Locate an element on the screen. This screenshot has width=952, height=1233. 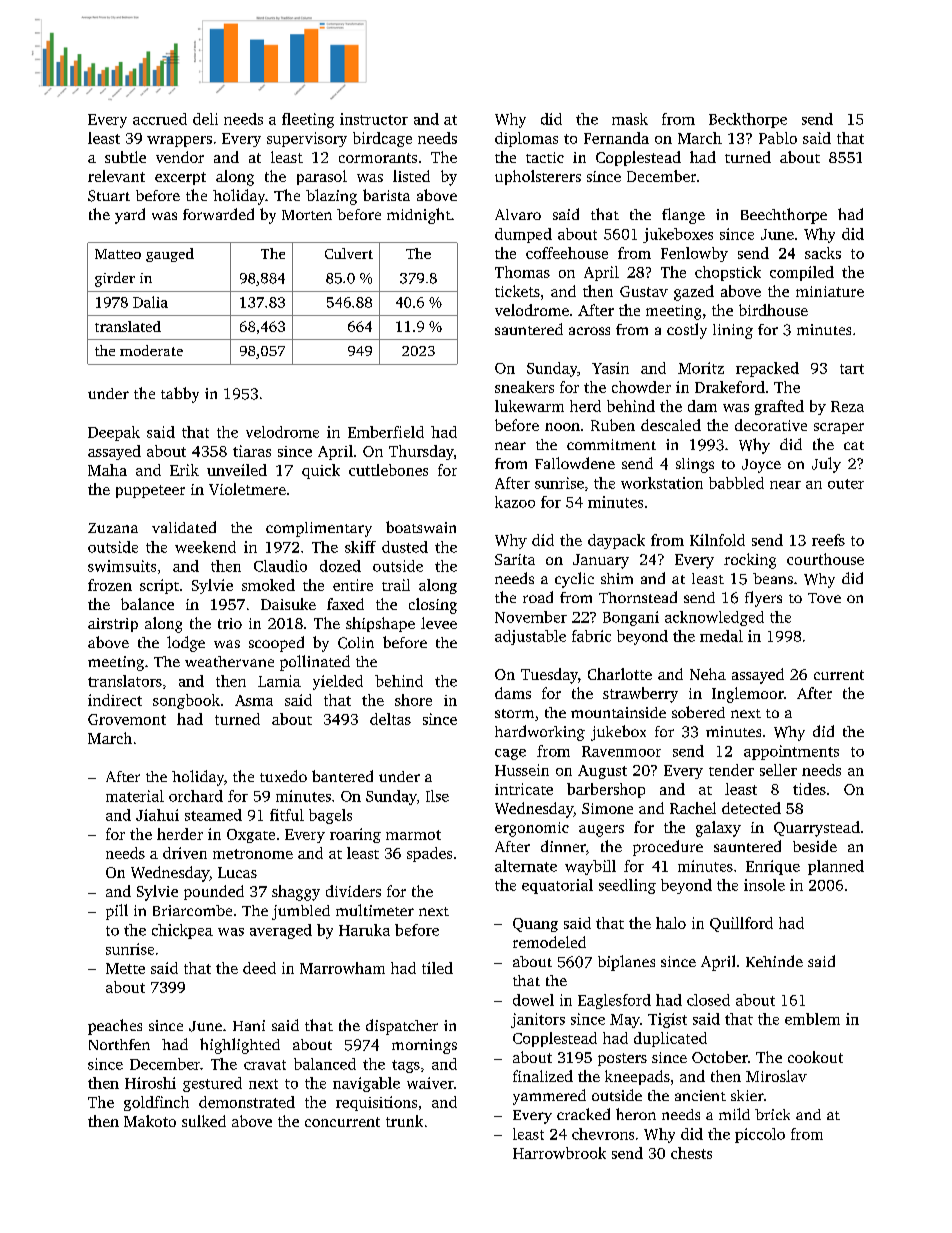
insole is located at coordinates (764, 885).
